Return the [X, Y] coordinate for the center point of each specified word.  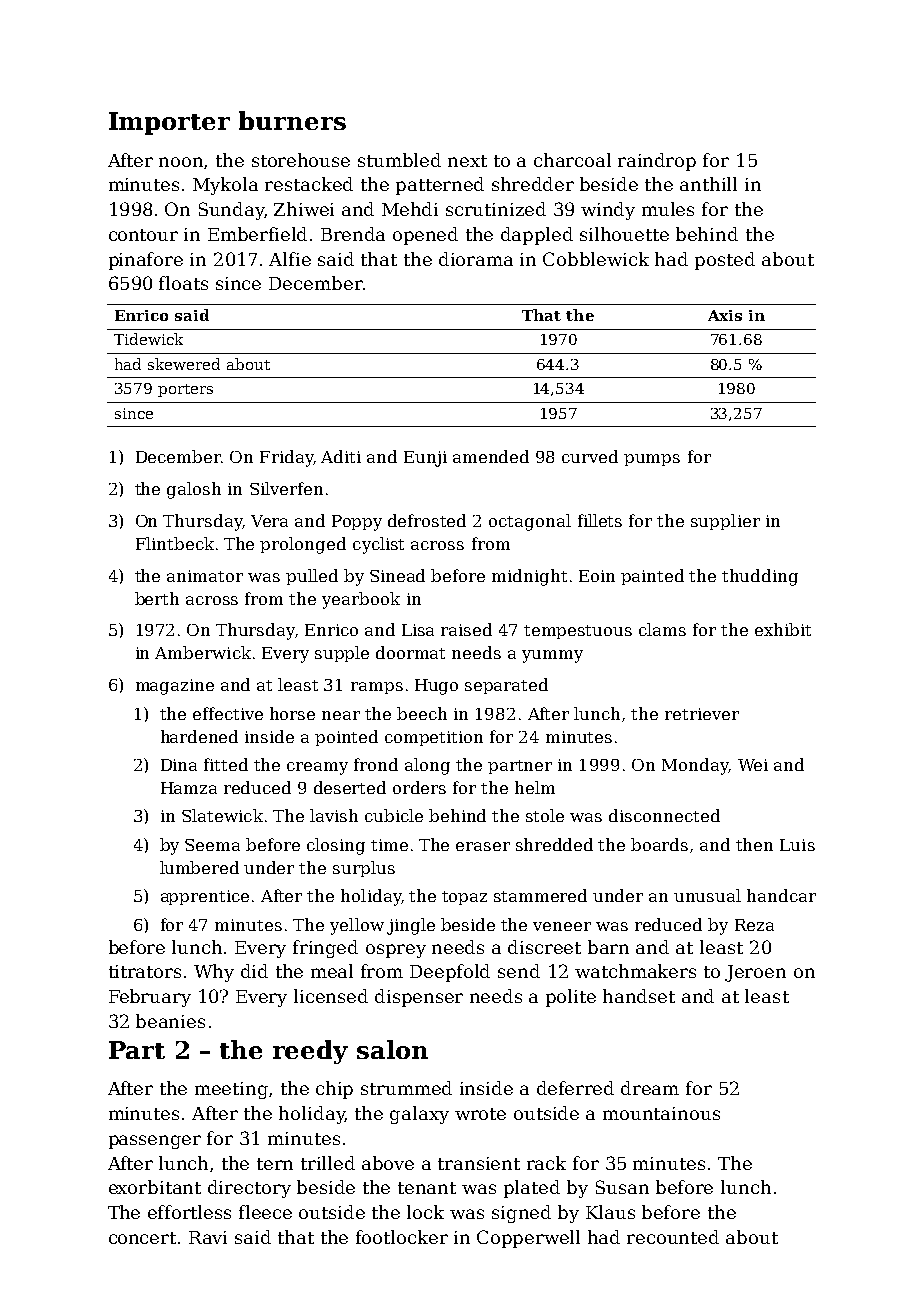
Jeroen [755, 973]
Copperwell [528, 1239]
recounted [673, 1237]
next [467, 161]
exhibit [783, 629]
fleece [265, 1212]
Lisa [418, 630]
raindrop [657, 162]
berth [157, 598]
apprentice [205, 897]
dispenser [419, 998]
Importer [169, 123]
